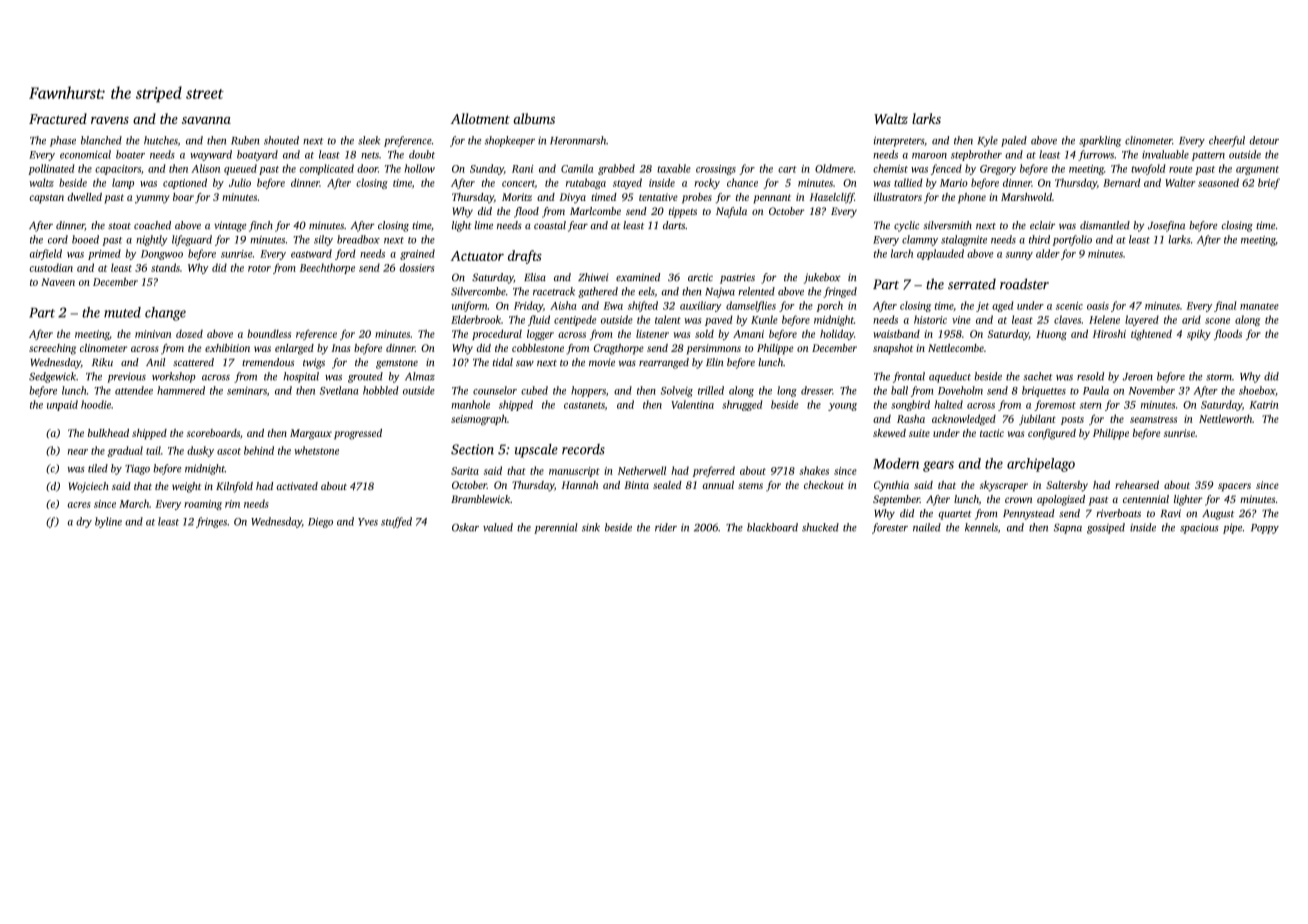  I want to click on riverboats, so click(1118, 513).
